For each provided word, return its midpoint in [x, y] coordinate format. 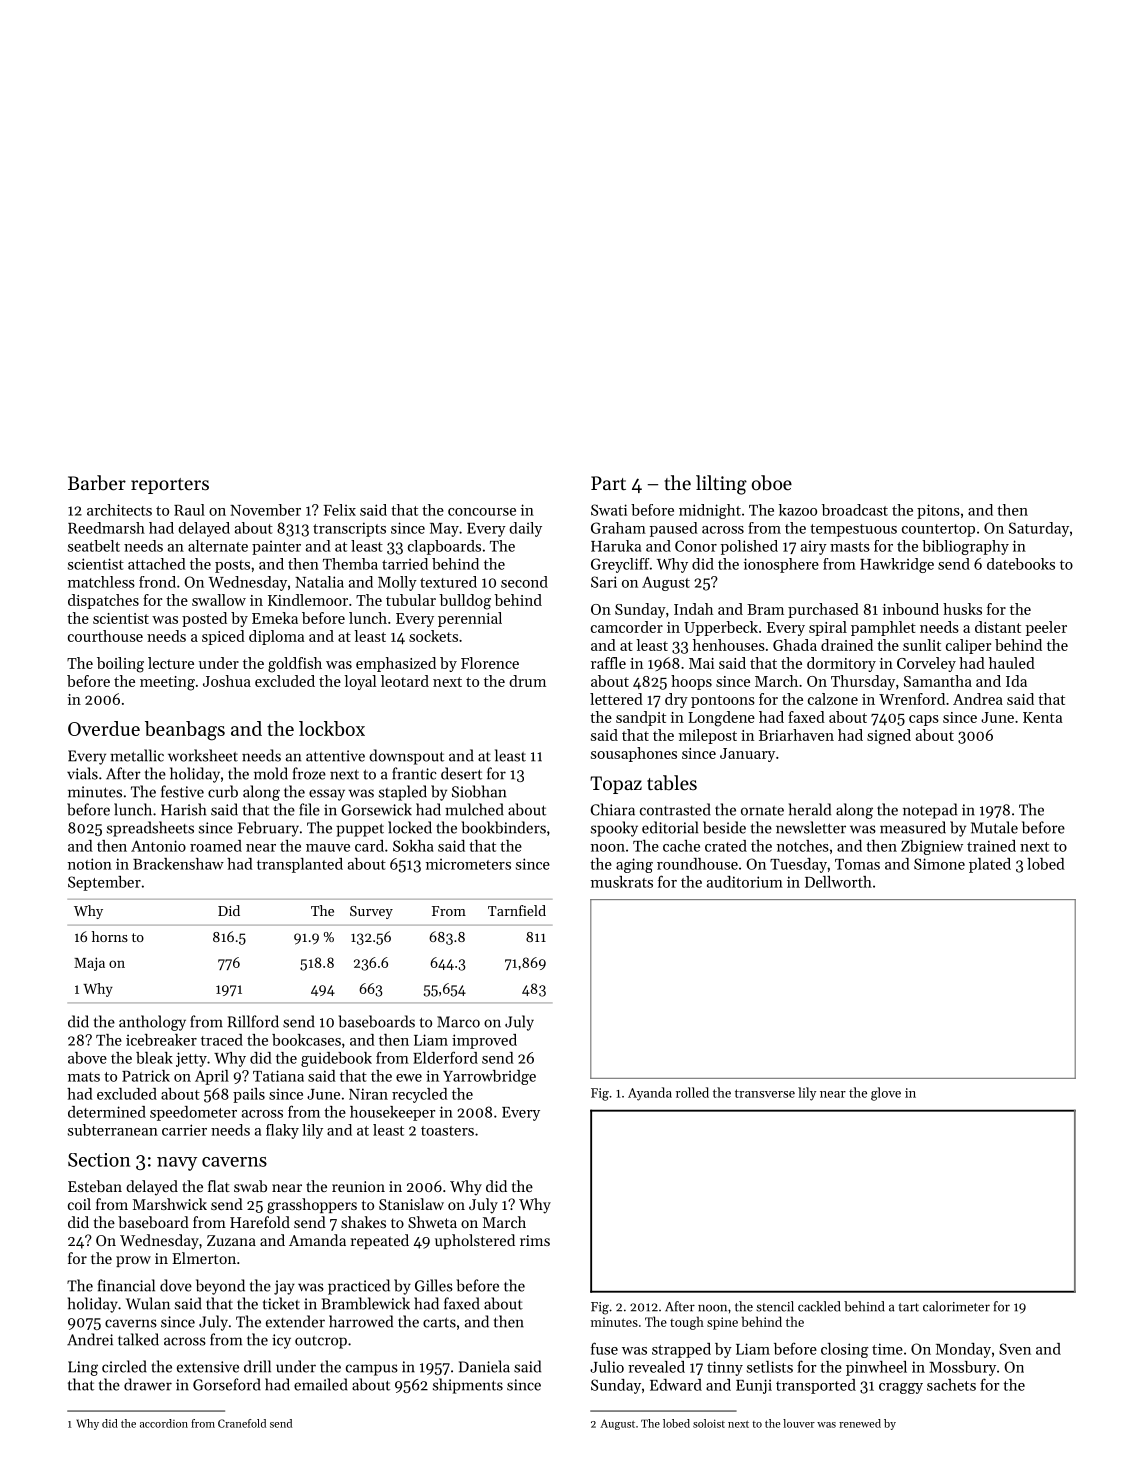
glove [886, 1094]
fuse [604, 1348]
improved [484, 1041]
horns [110, 936]
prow [133, 1261]
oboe [772, 483]
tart [909, 1307]
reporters [170, 486]
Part [608, 483]
